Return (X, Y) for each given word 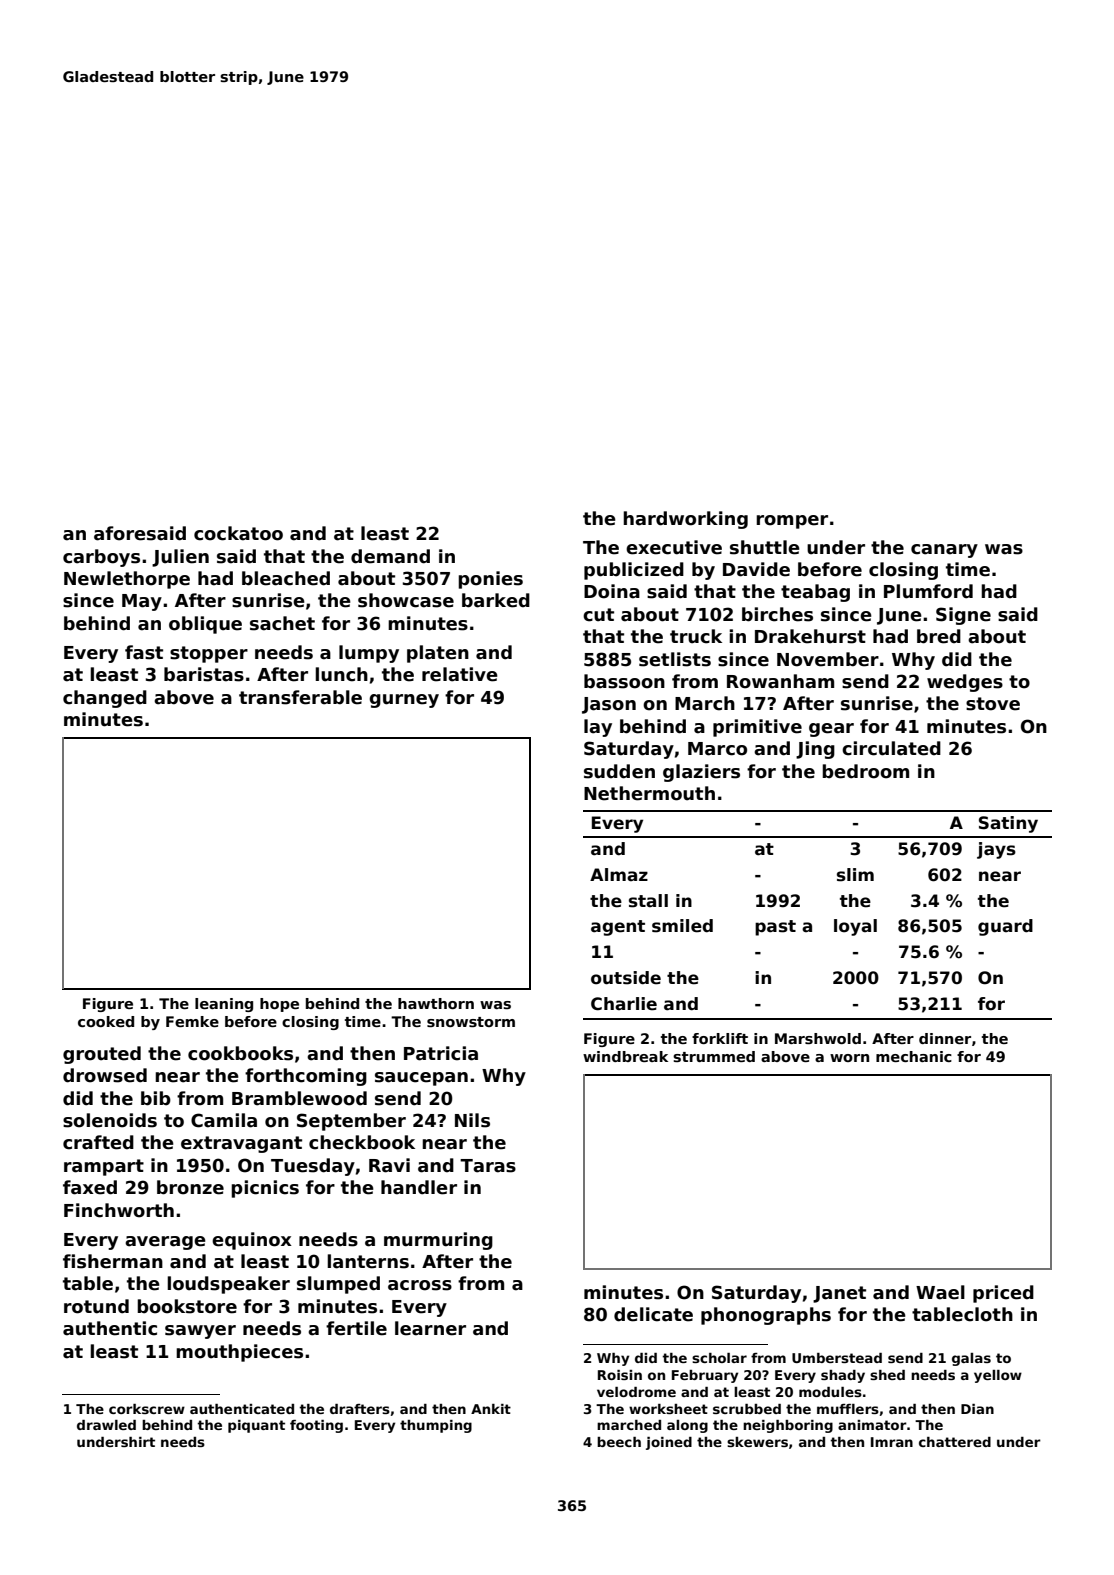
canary (944, 551)
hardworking (685, 520)
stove (993, 704)
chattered (955, 1442)
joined (669, 1443)
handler (419, 1187)
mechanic (914, 1056)
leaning (224, 1005)
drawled (106, 1425)
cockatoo (238, 533)
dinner (945, 1038)
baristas (204, 674)
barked (496, 600)
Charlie (624, 1004)
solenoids (110, 1120)
